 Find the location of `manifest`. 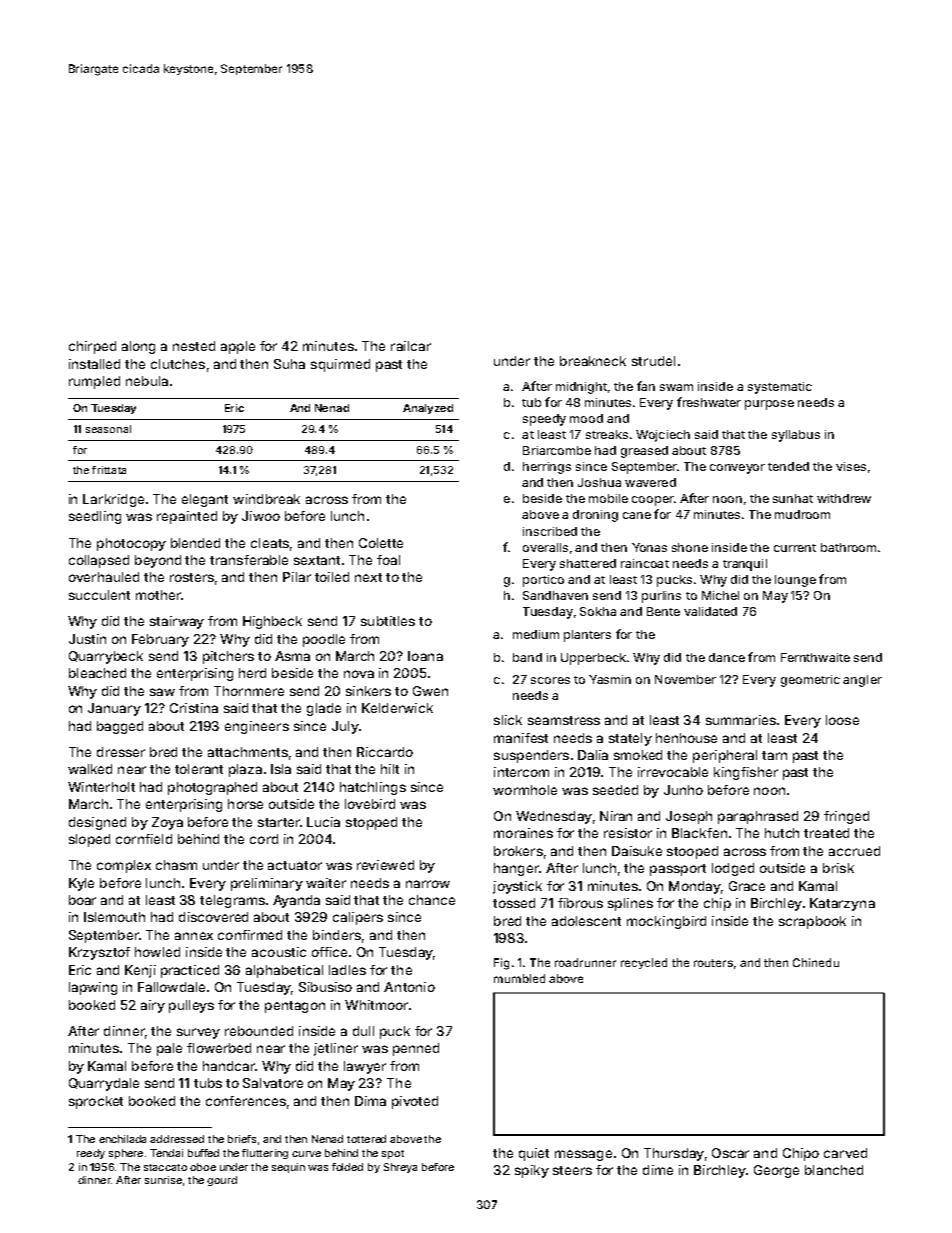

manifest is located at coordinates (521, 738).
